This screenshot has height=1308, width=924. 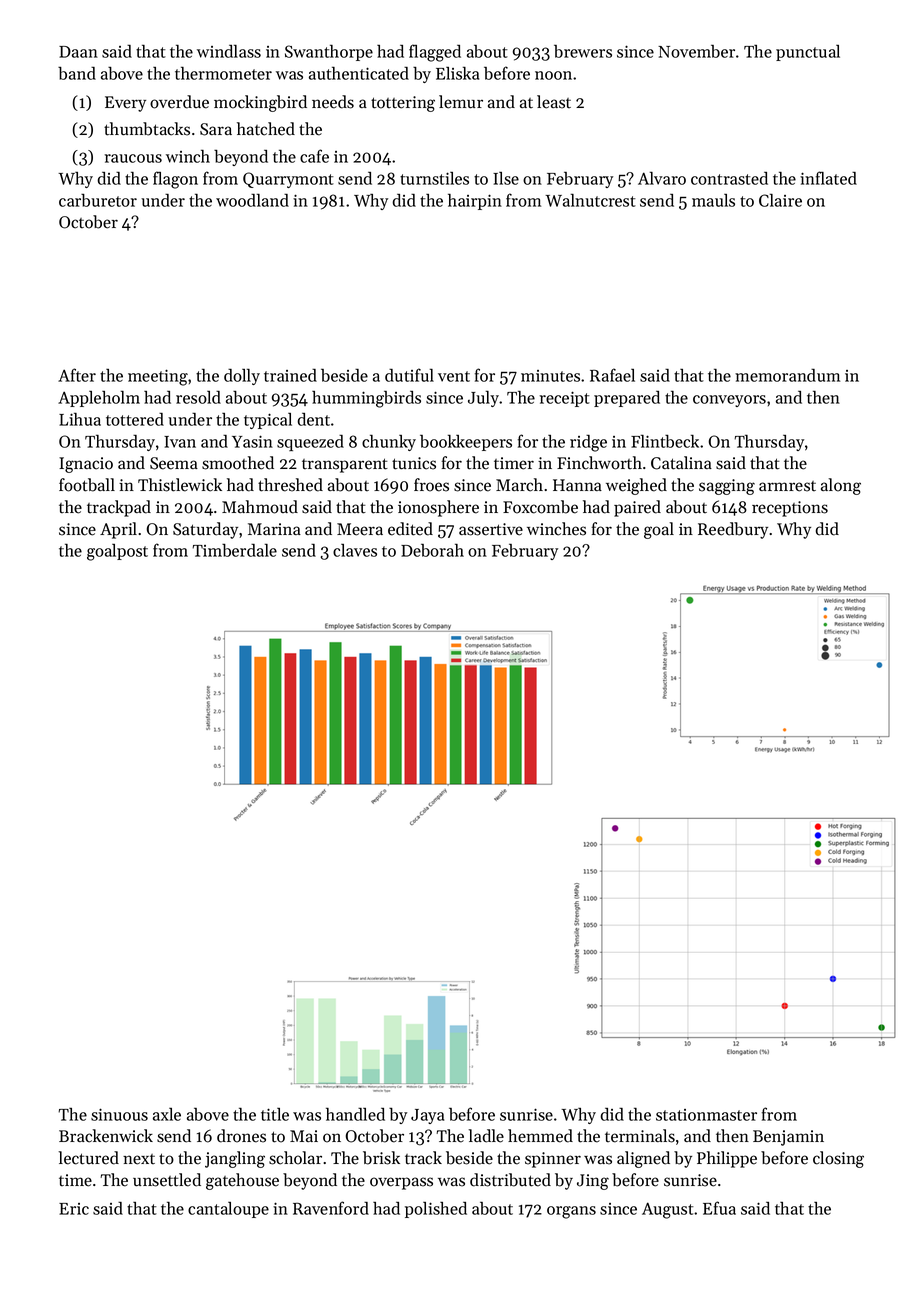 I want to click on raucous, so click(x=133, y=158).
